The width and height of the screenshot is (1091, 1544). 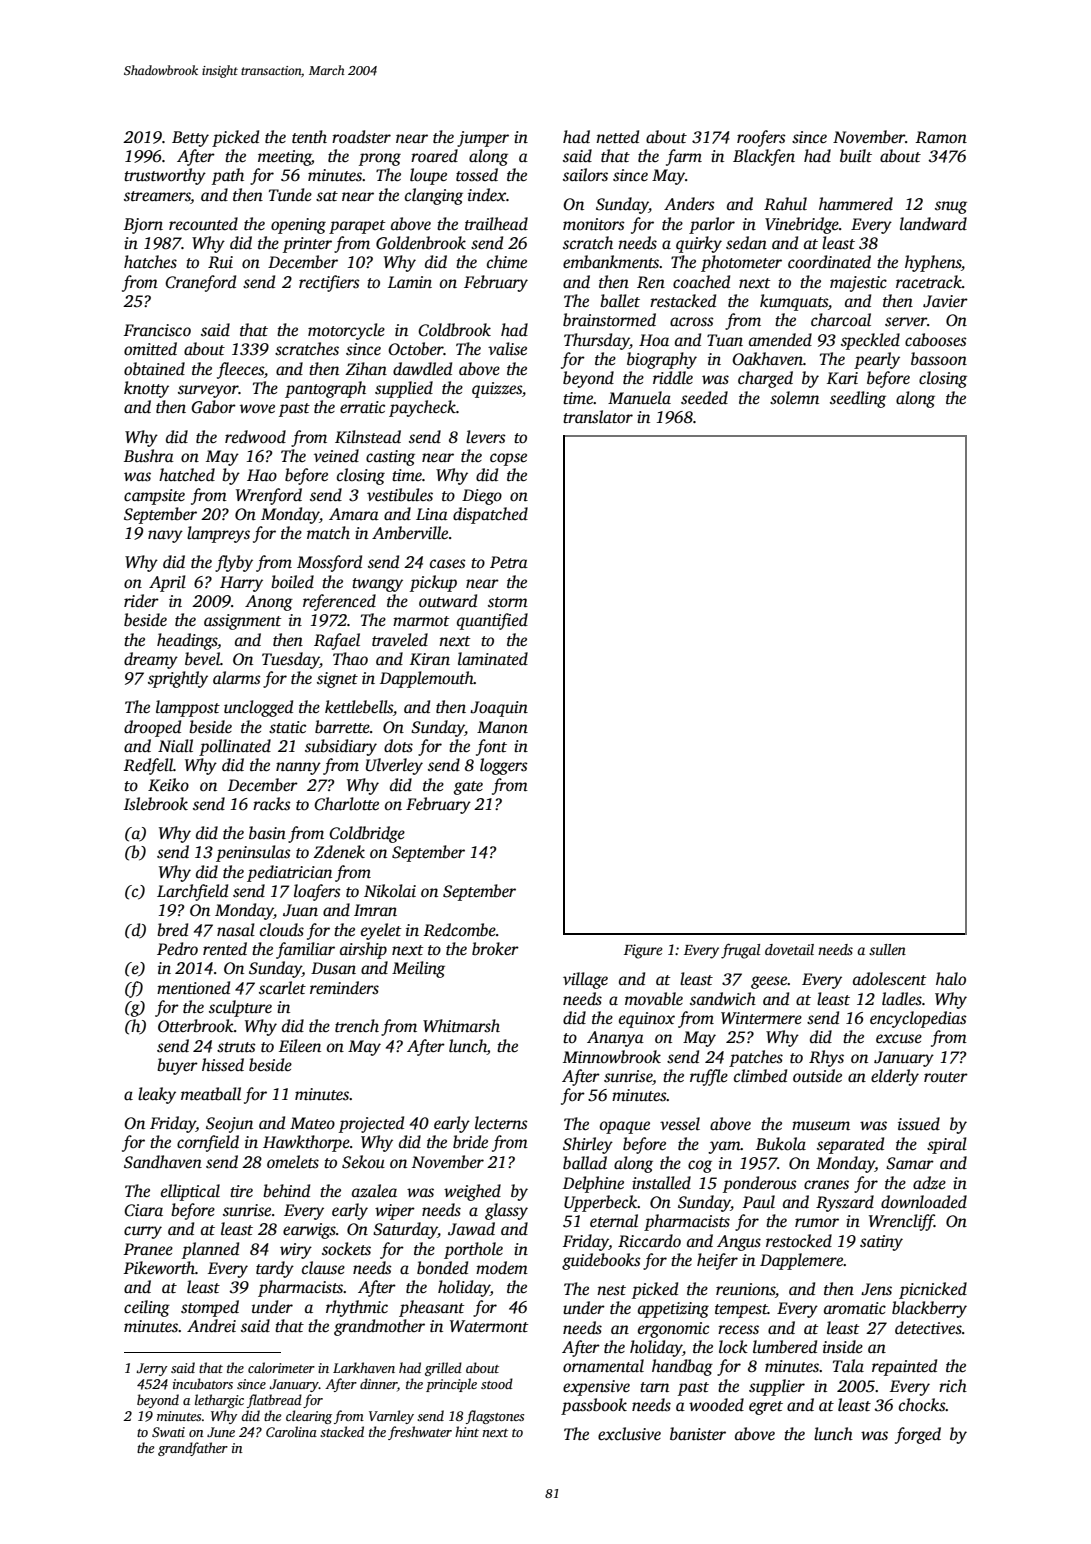 What do you see at coordinates (371, 1124) in the screenshot?
I see `projected` at bounding box center [371, 1124].
